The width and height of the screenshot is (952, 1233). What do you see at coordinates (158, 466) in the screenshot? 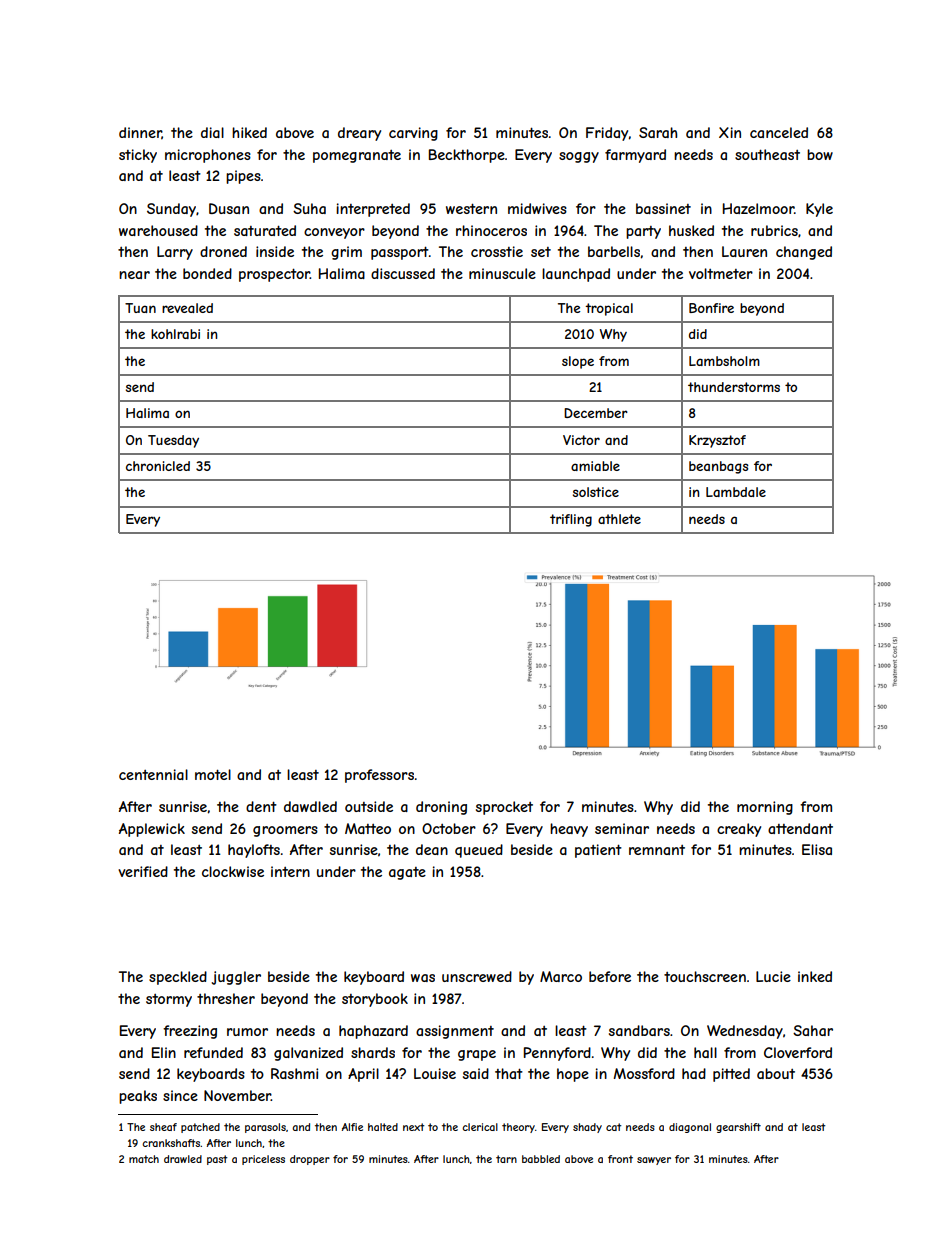
I see `chronicled` at bounding box center [158, 466].
